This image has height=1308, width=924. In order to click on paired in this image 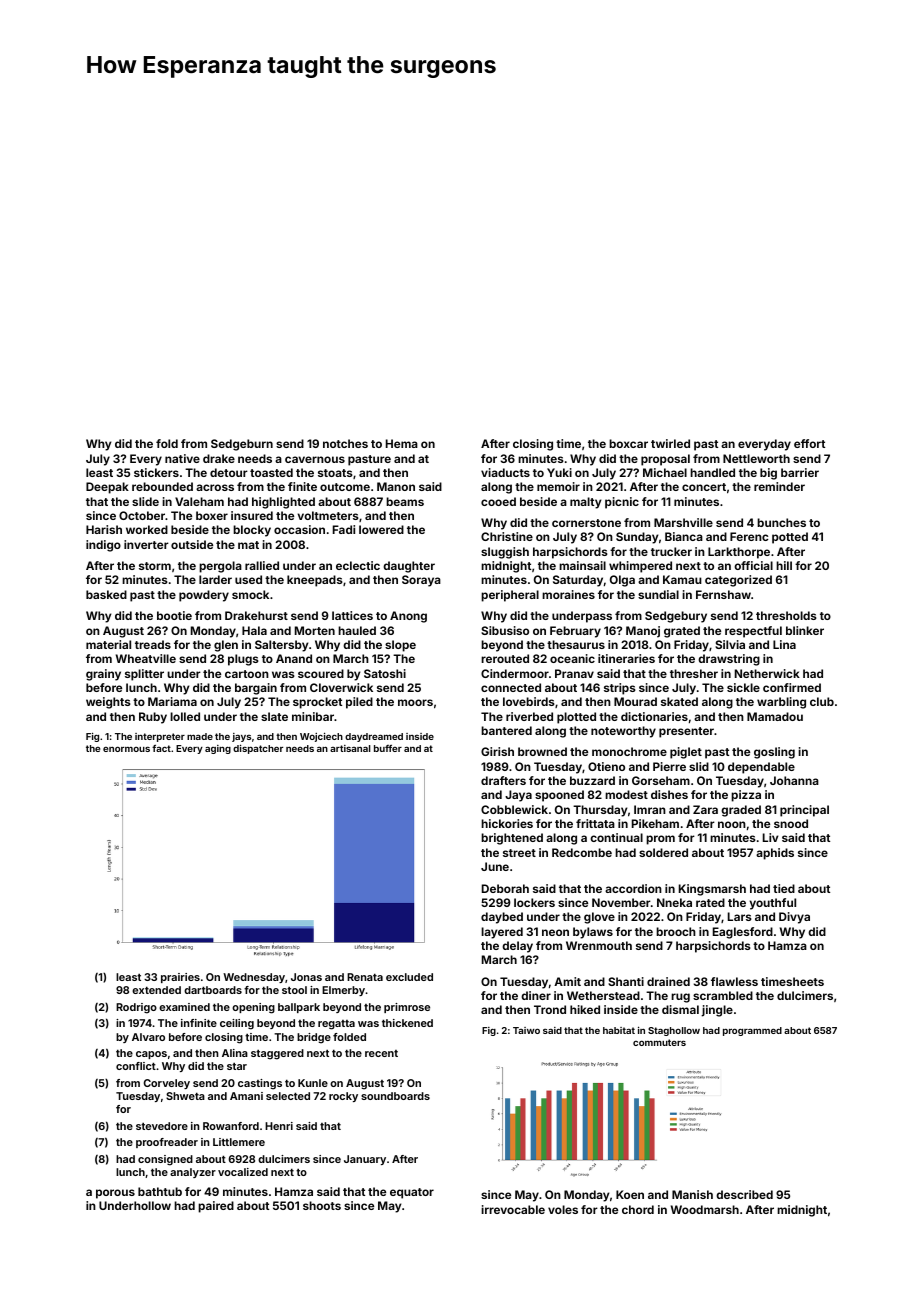, I will do `click(216, 1207)`.
